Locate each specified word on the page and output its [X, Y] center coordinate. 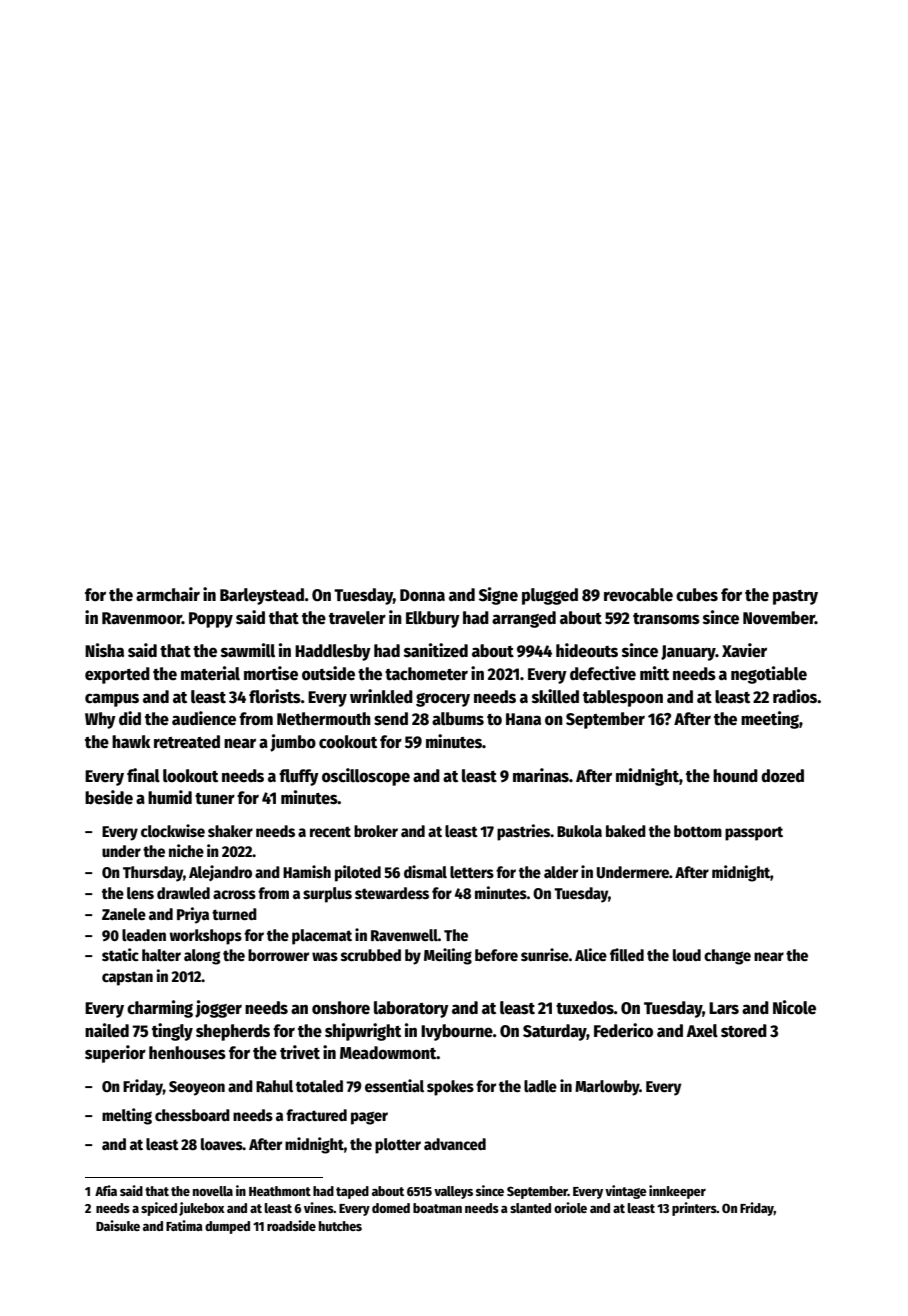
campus [112, 700]
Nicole [794, 1007]
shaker [230, 831]
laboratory [411, 1009]
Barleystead [262, 596]
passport [754, 833]
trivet [300, 1052]
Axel [702, 1031]
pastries [524, 832]
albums [458, 719]
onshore [341, 1008]
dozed [782, 776]
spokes [450, 1088]
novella [213, 1191]
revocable [638, 595]
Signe [498, 596]
